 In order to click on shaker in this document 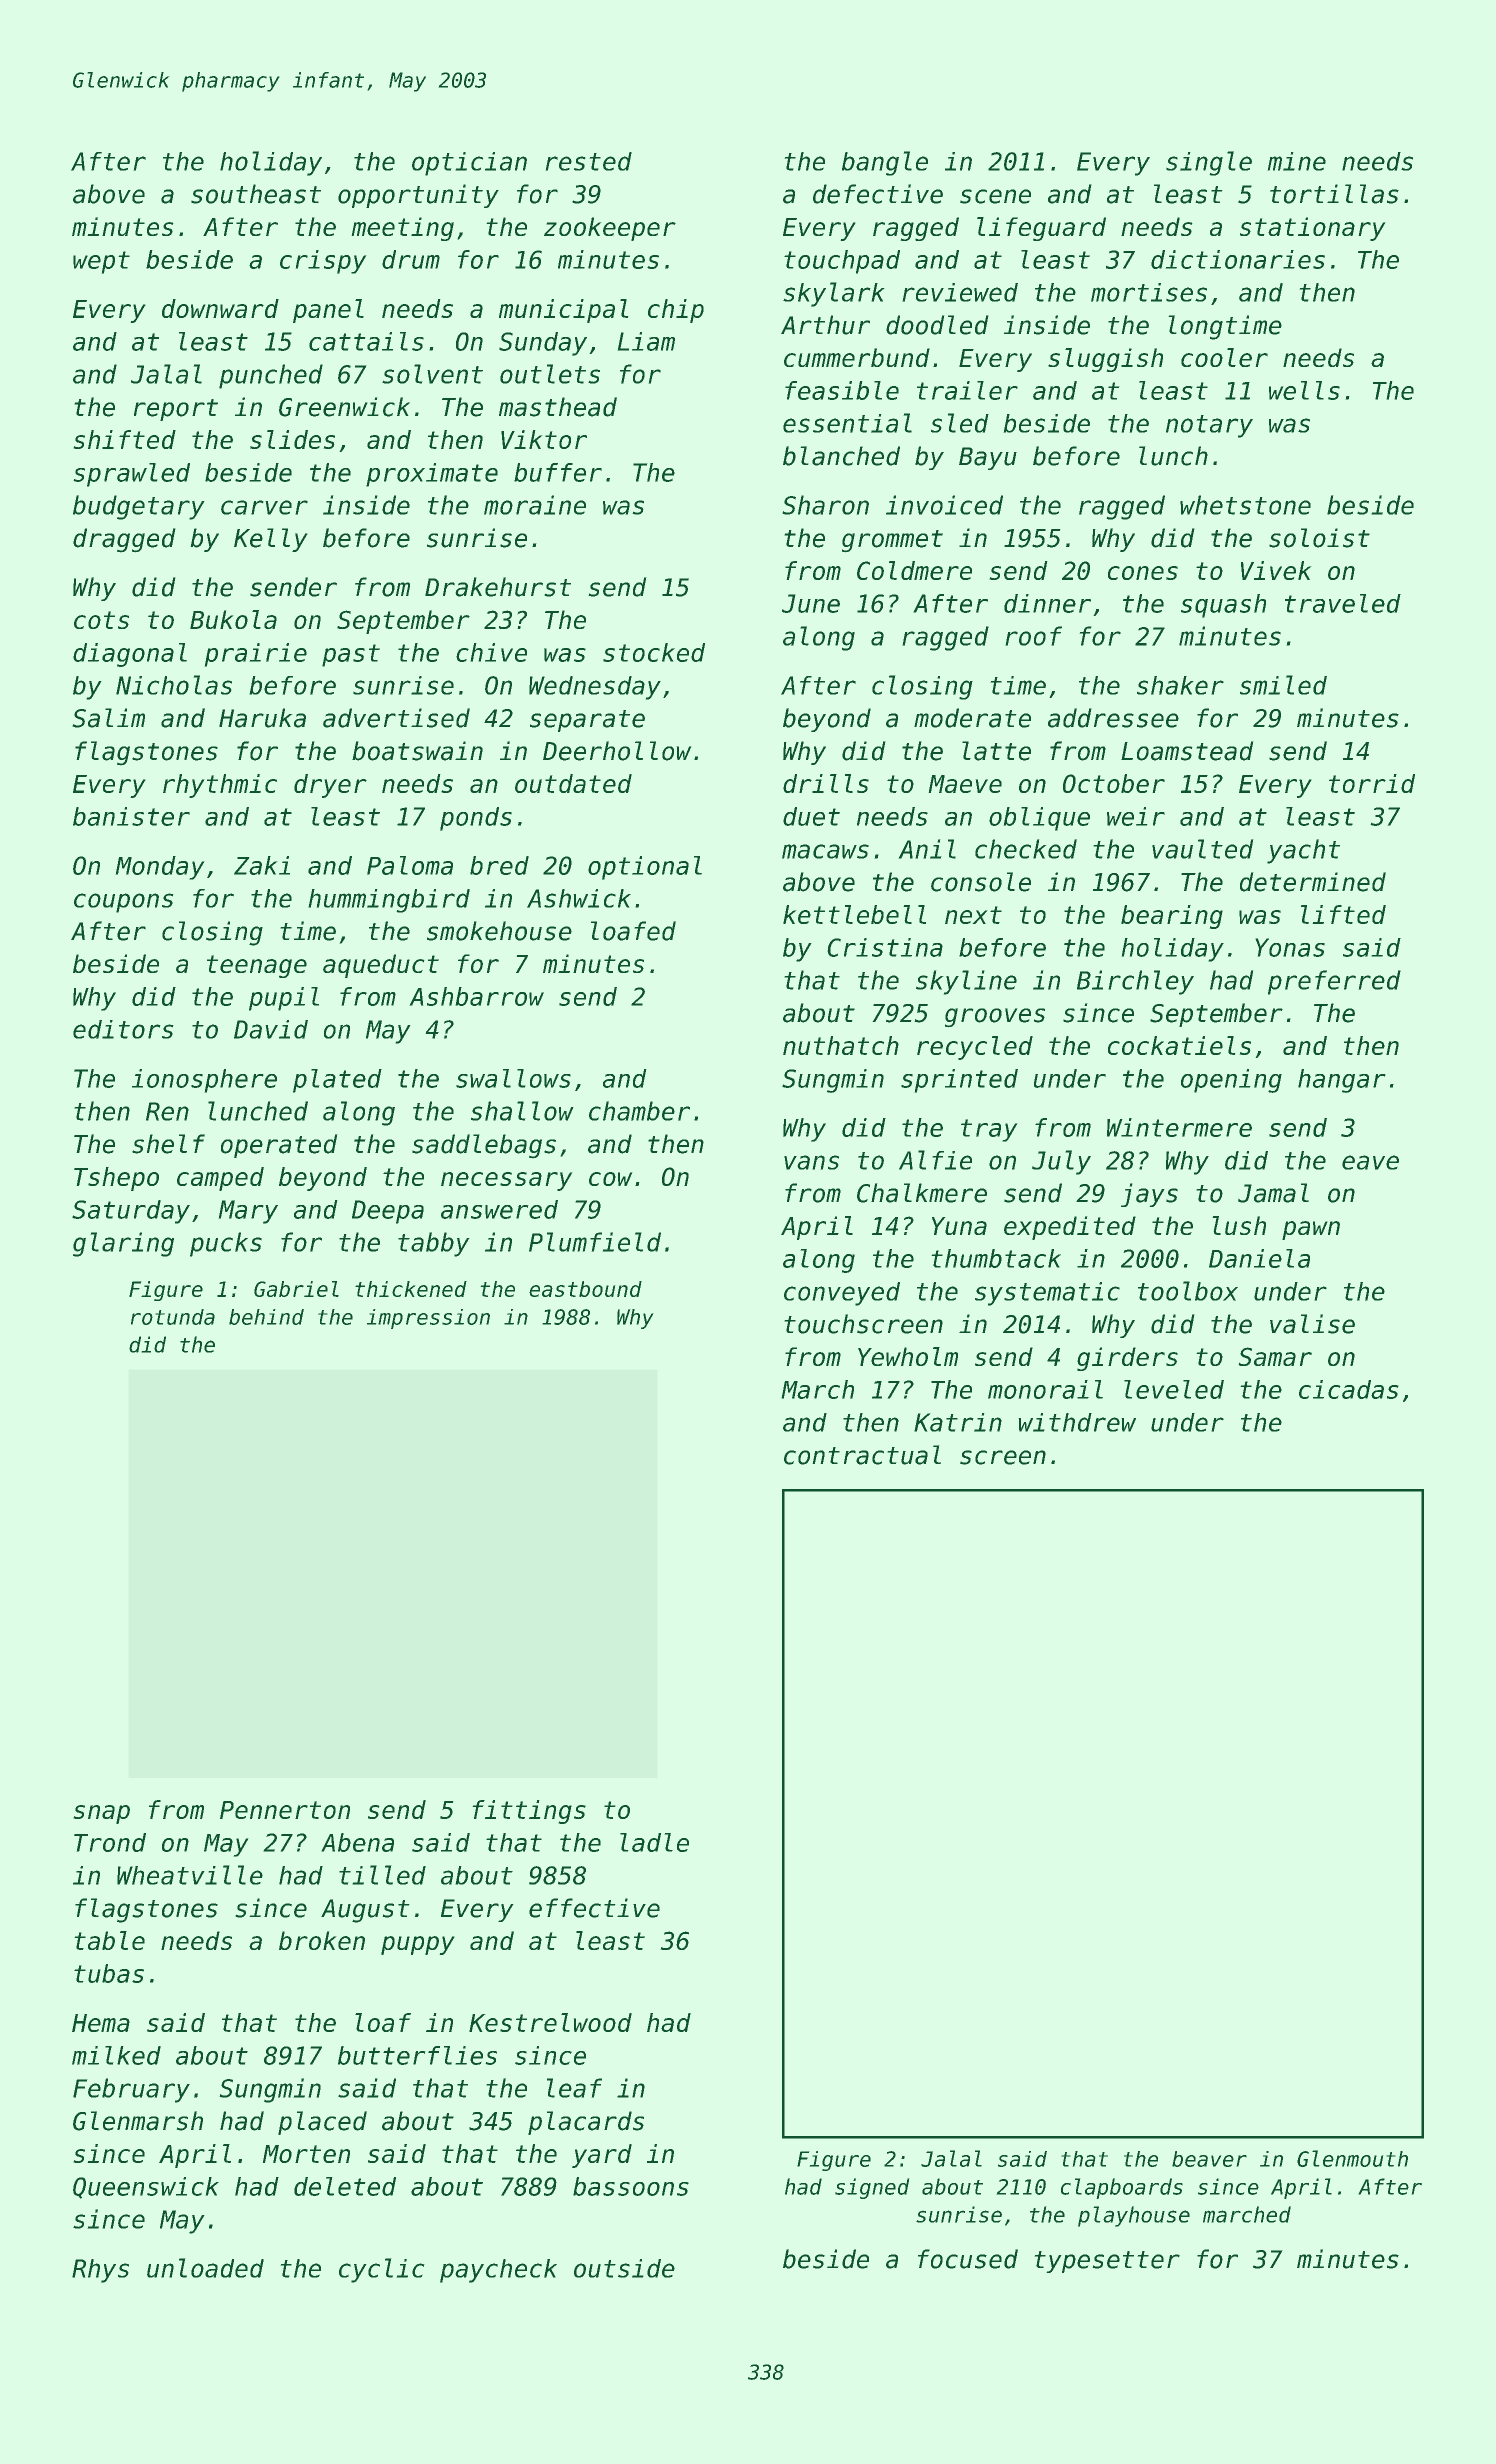, I will do `click(1180, 685)`.
